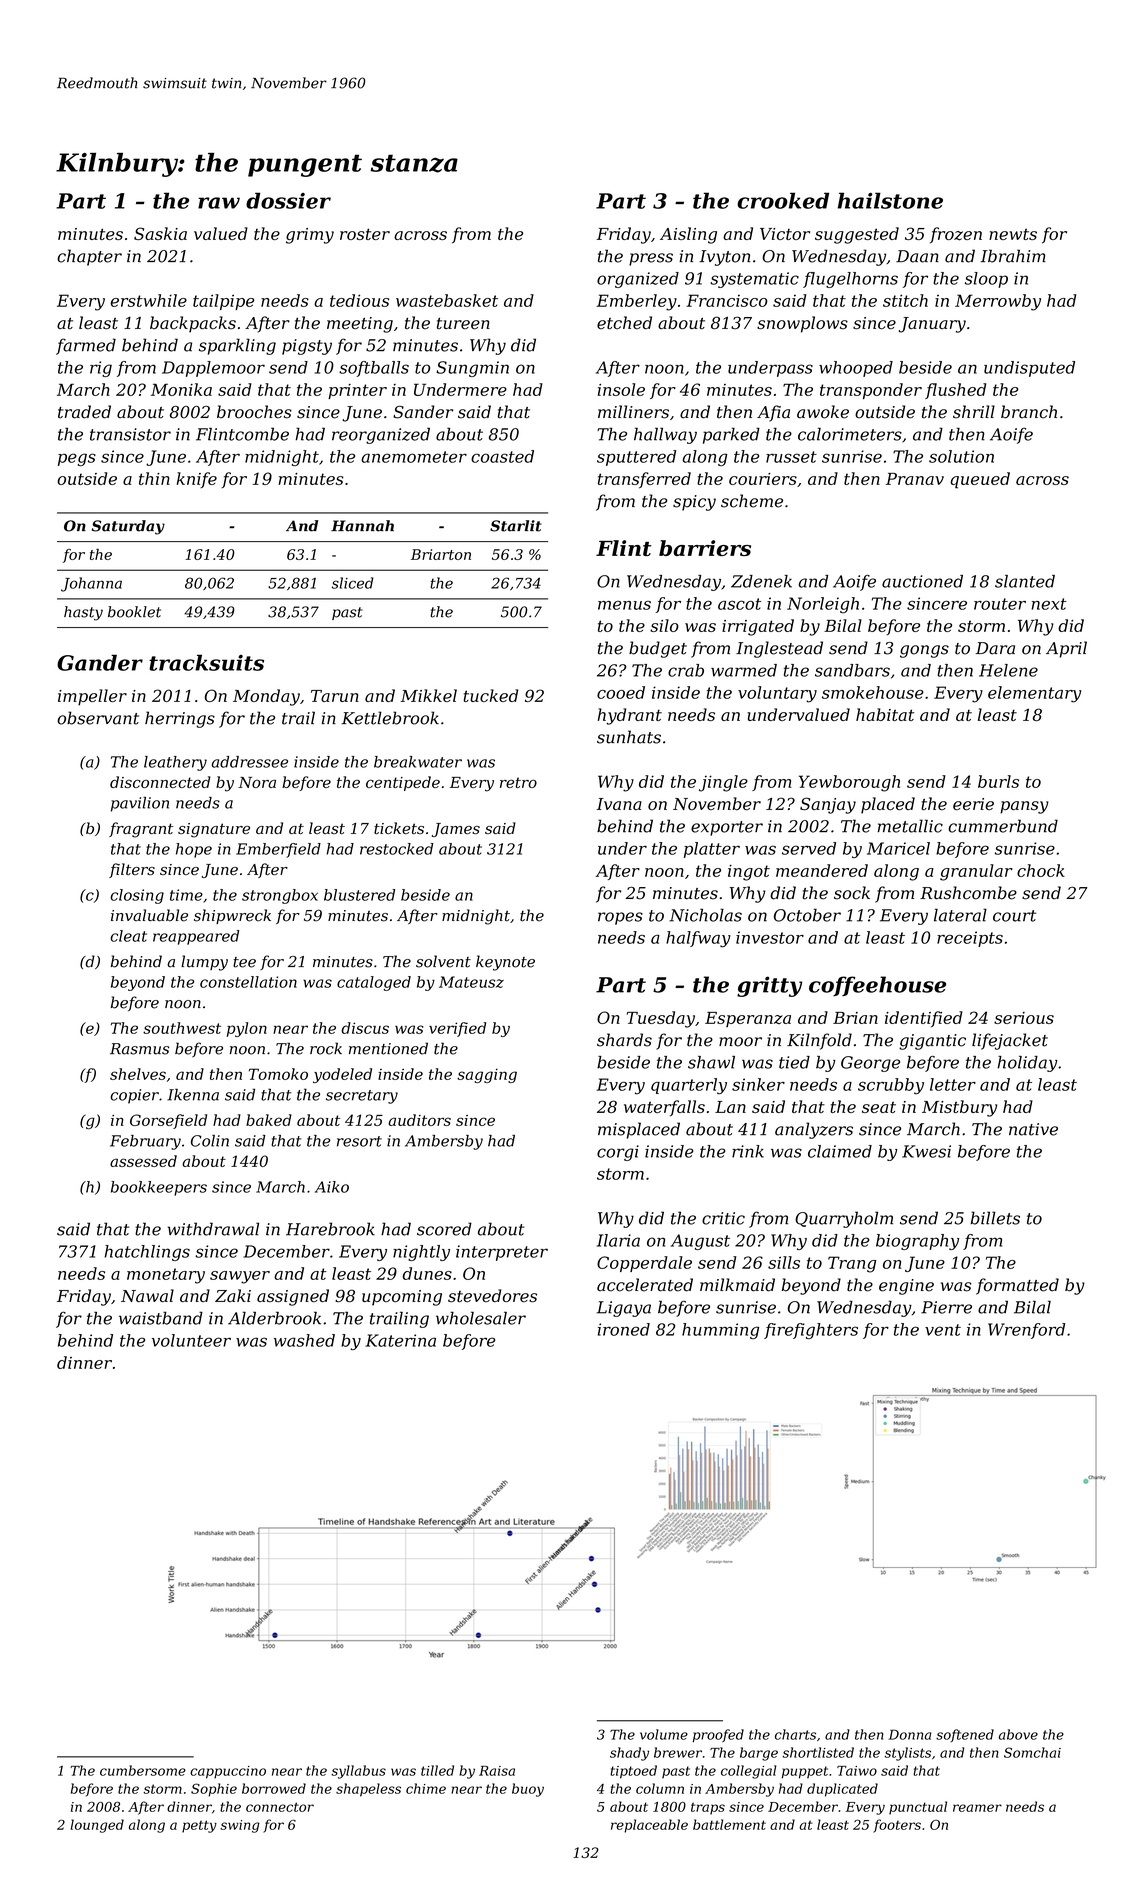  Describe the element at coordinates (400, 1340) in the image. I see `Katerina` at that location.
